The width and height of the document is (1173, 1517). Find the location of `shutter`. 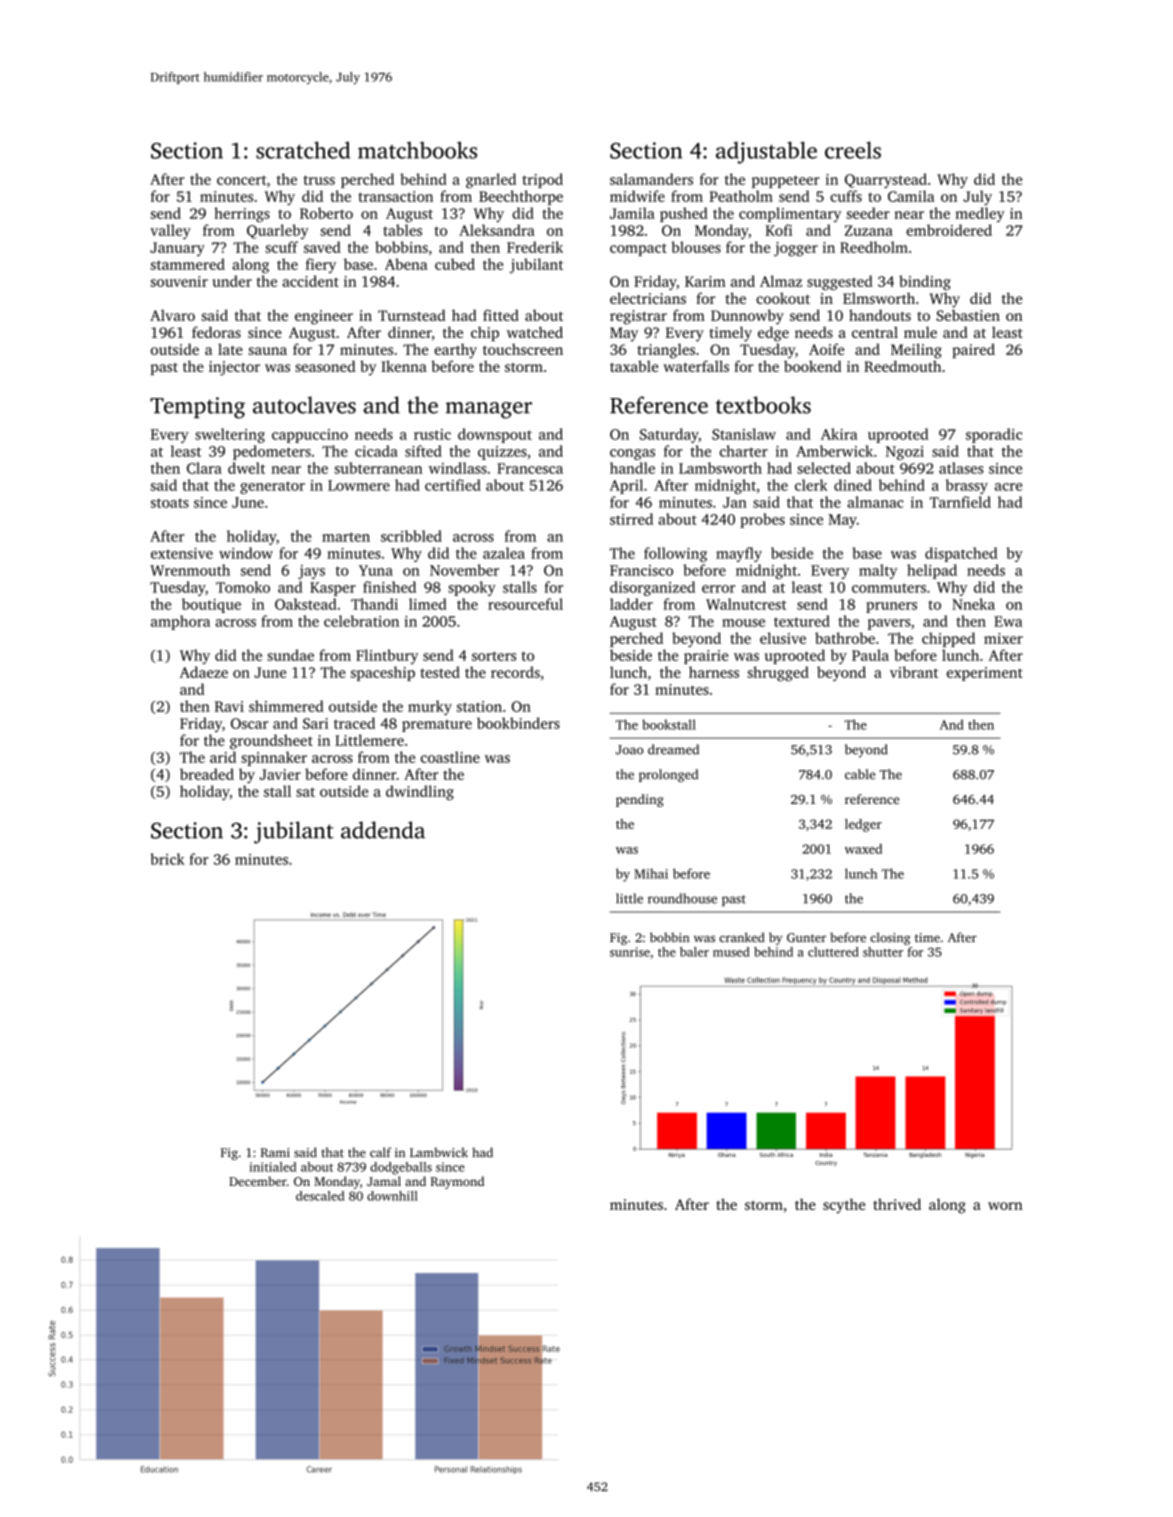

shutter is located at coordinates (883, 952).
